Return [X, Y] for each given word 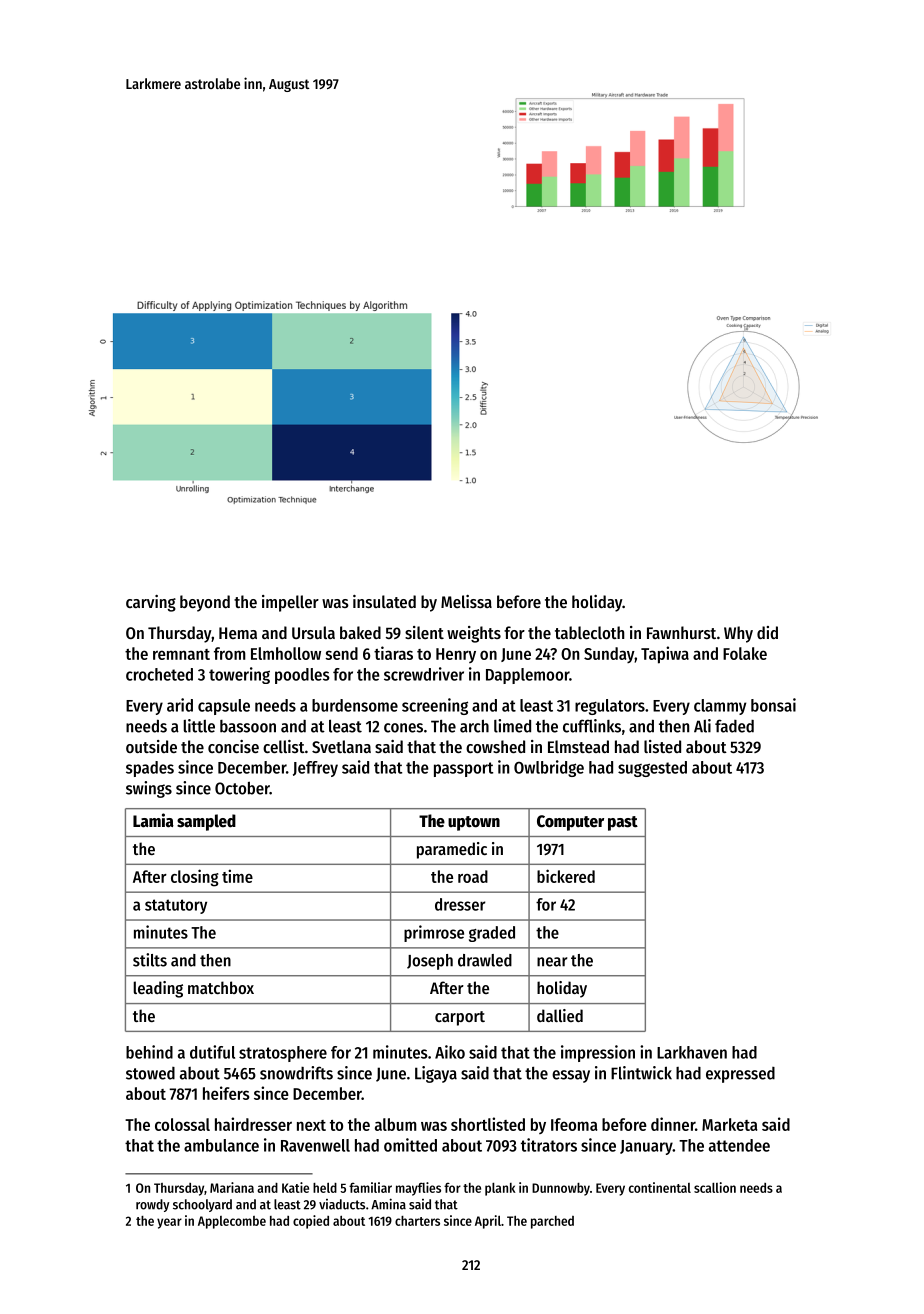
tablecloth [589, 632]
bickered [566, 876]
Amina [388, 1204]
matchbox [221, 987]
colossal [182, 1124]
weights [474, 634]
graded [492, 934]
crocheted [159, 674]
